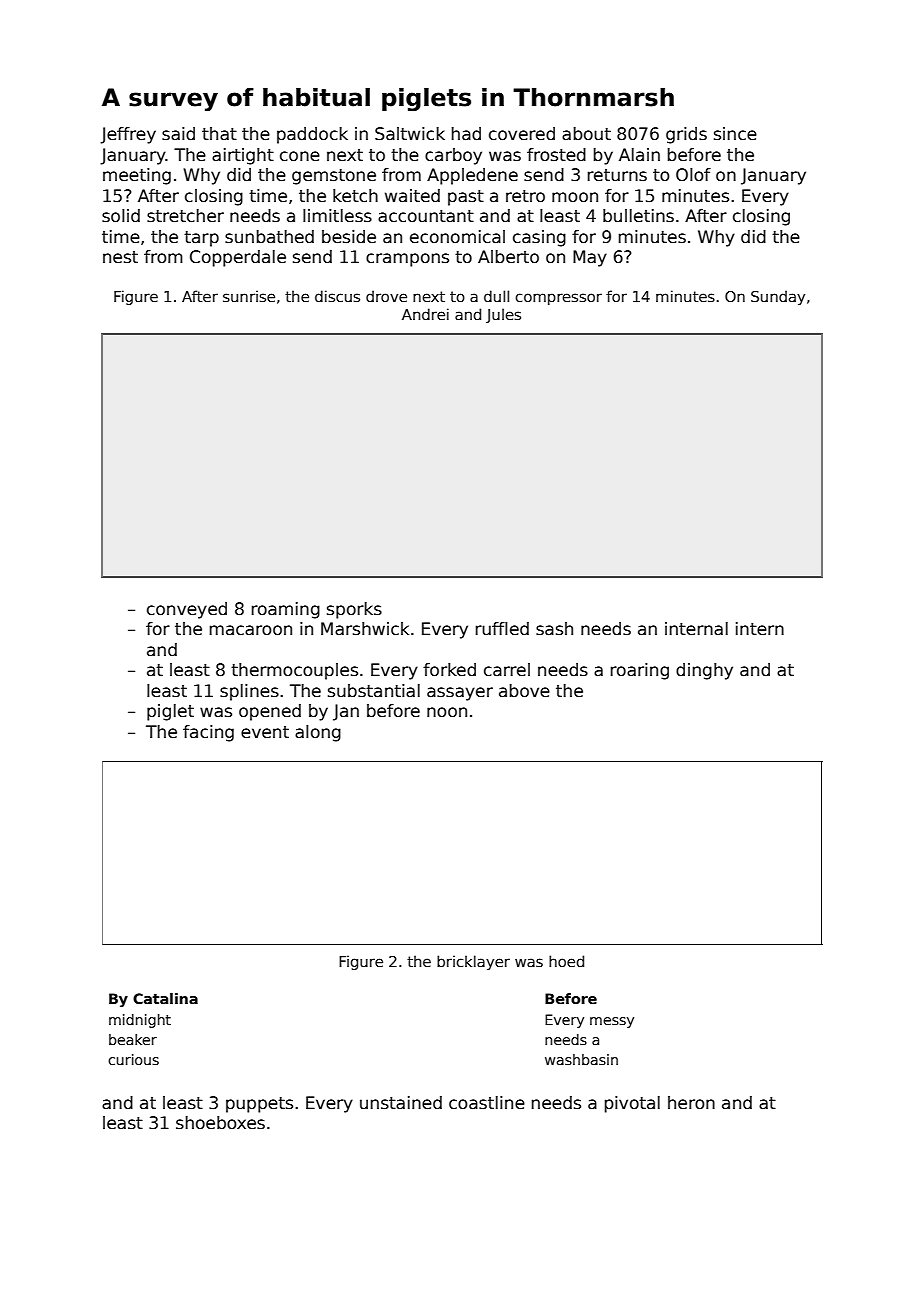 The height and width of the screenshot is (1311, 924). Describe the element at coordinates (187, 610) in the screenshot. I see `conveyed` at that location.
